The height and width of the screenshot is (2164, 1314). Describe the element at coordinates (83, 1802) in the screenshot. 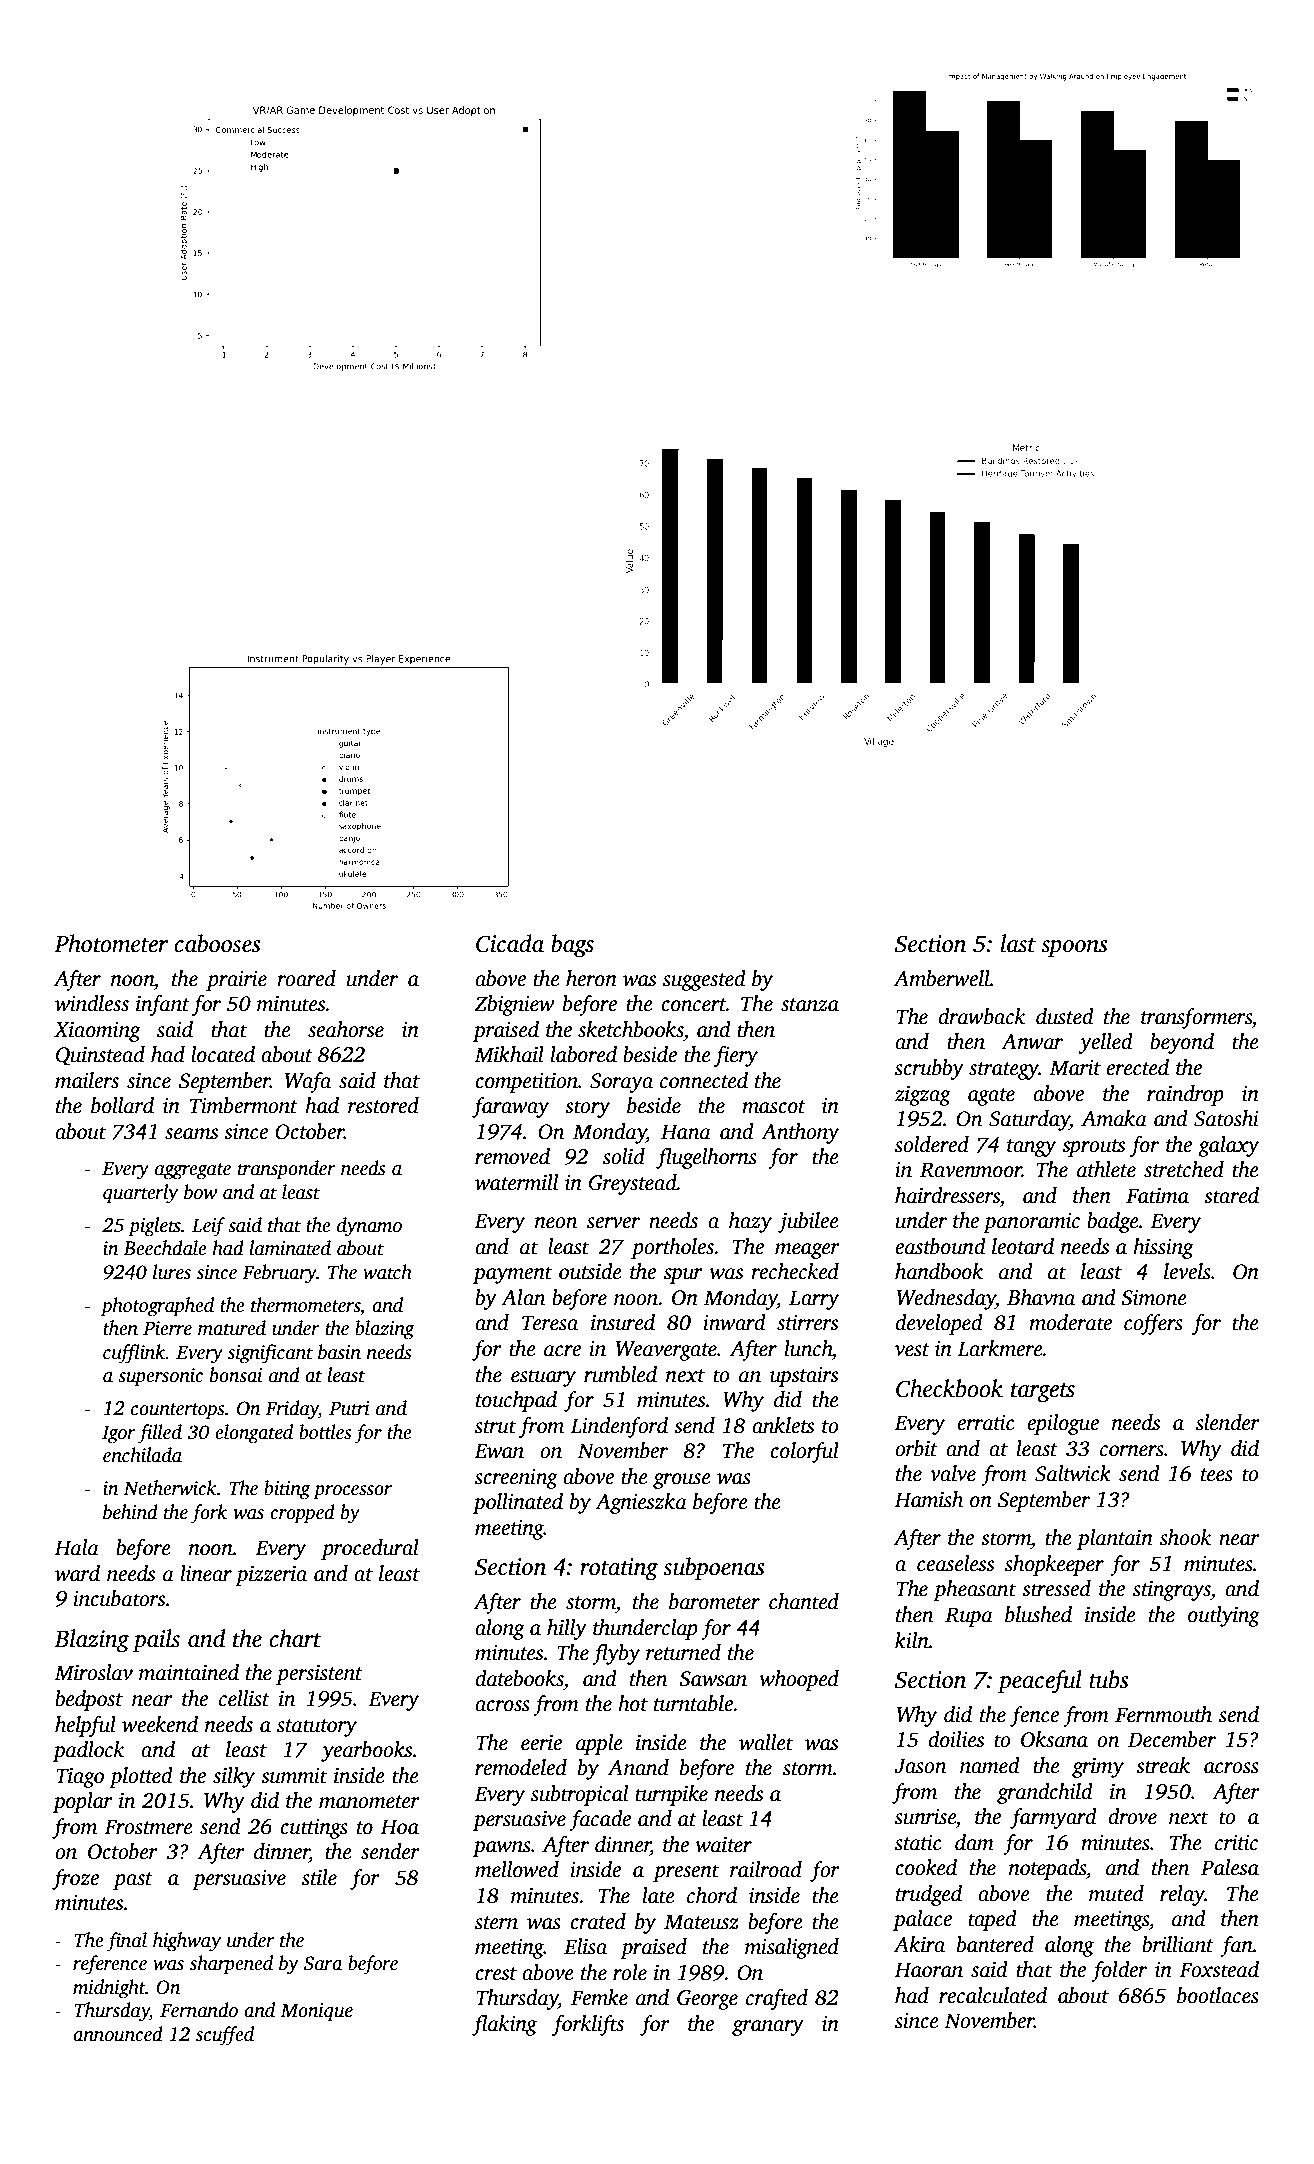

I see `poplar` at that location.
